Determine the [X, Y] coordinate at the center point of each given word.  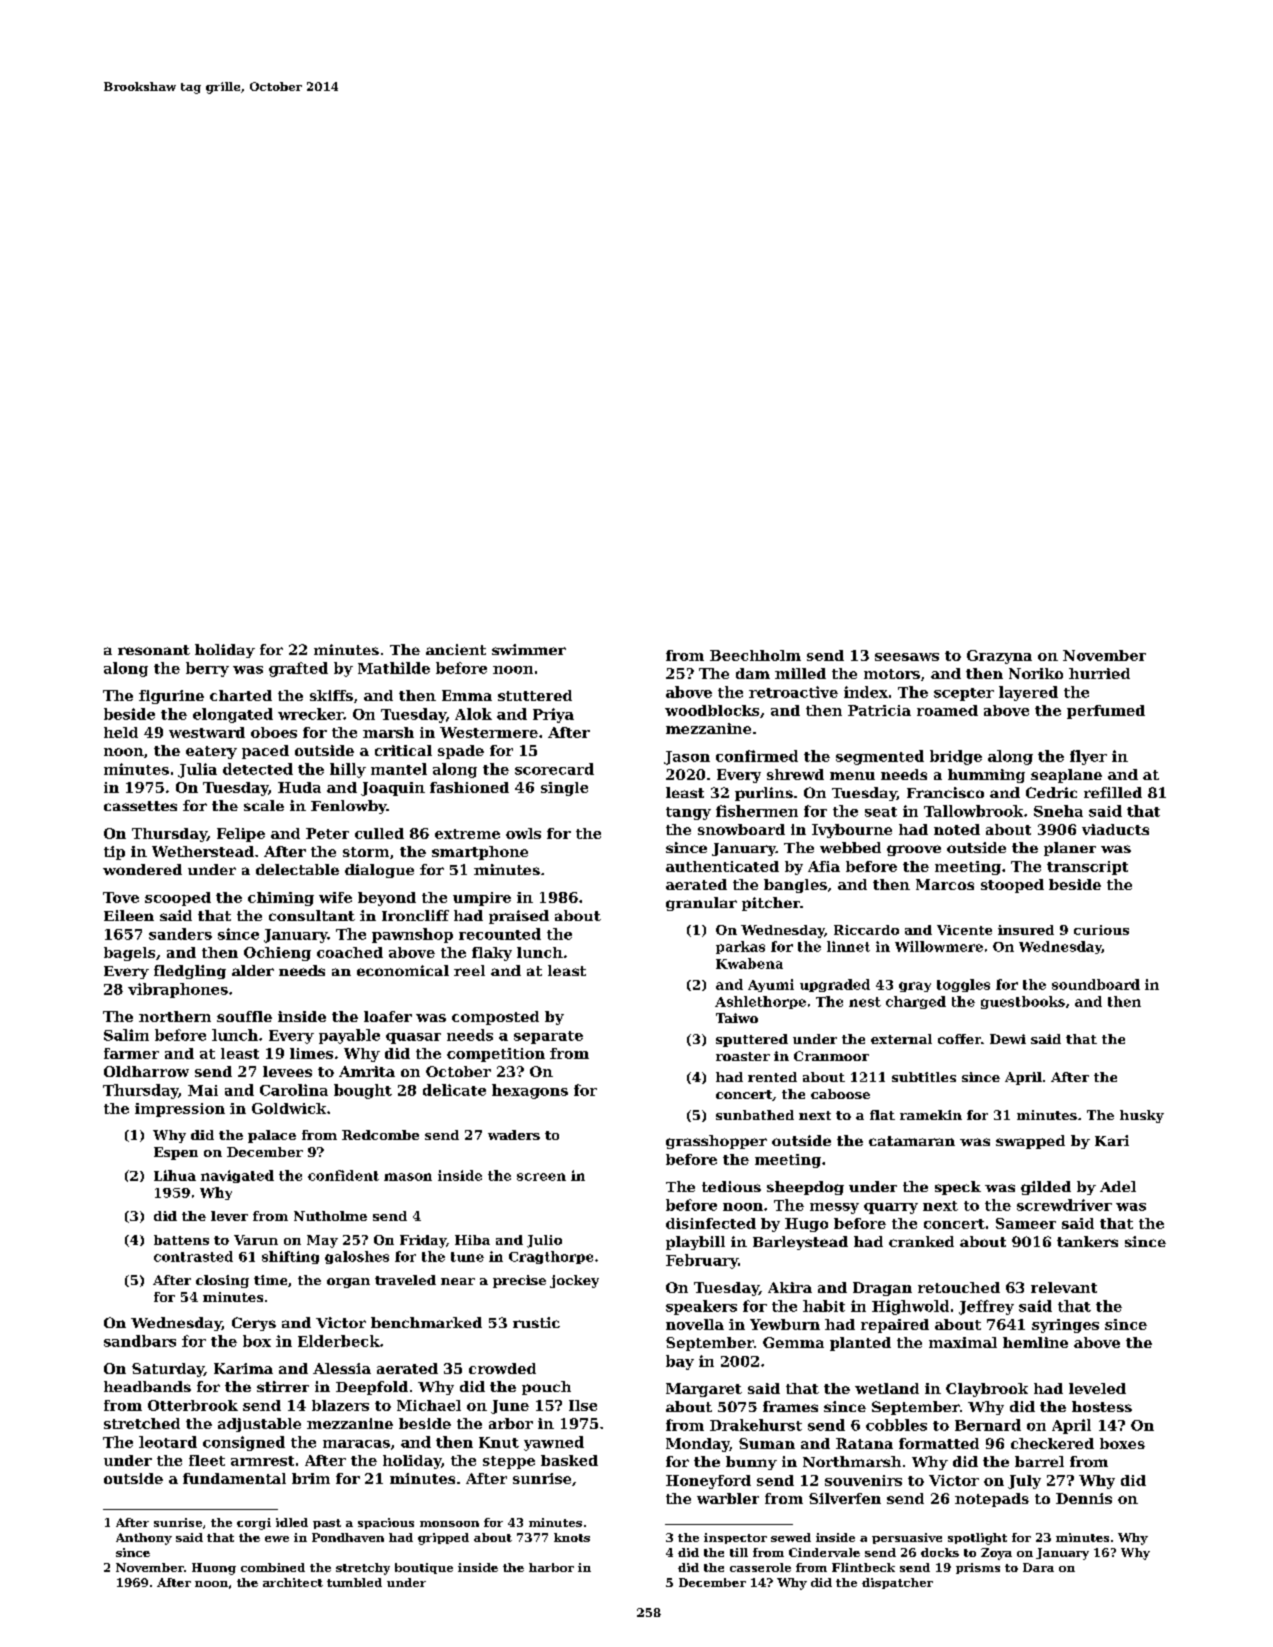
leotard [168, 1442]
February [702, 1261]
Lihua [175, 1175]
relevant [1064, 1287]
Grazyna [999, 657]
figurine [171, 697]
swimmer [529, 649]
